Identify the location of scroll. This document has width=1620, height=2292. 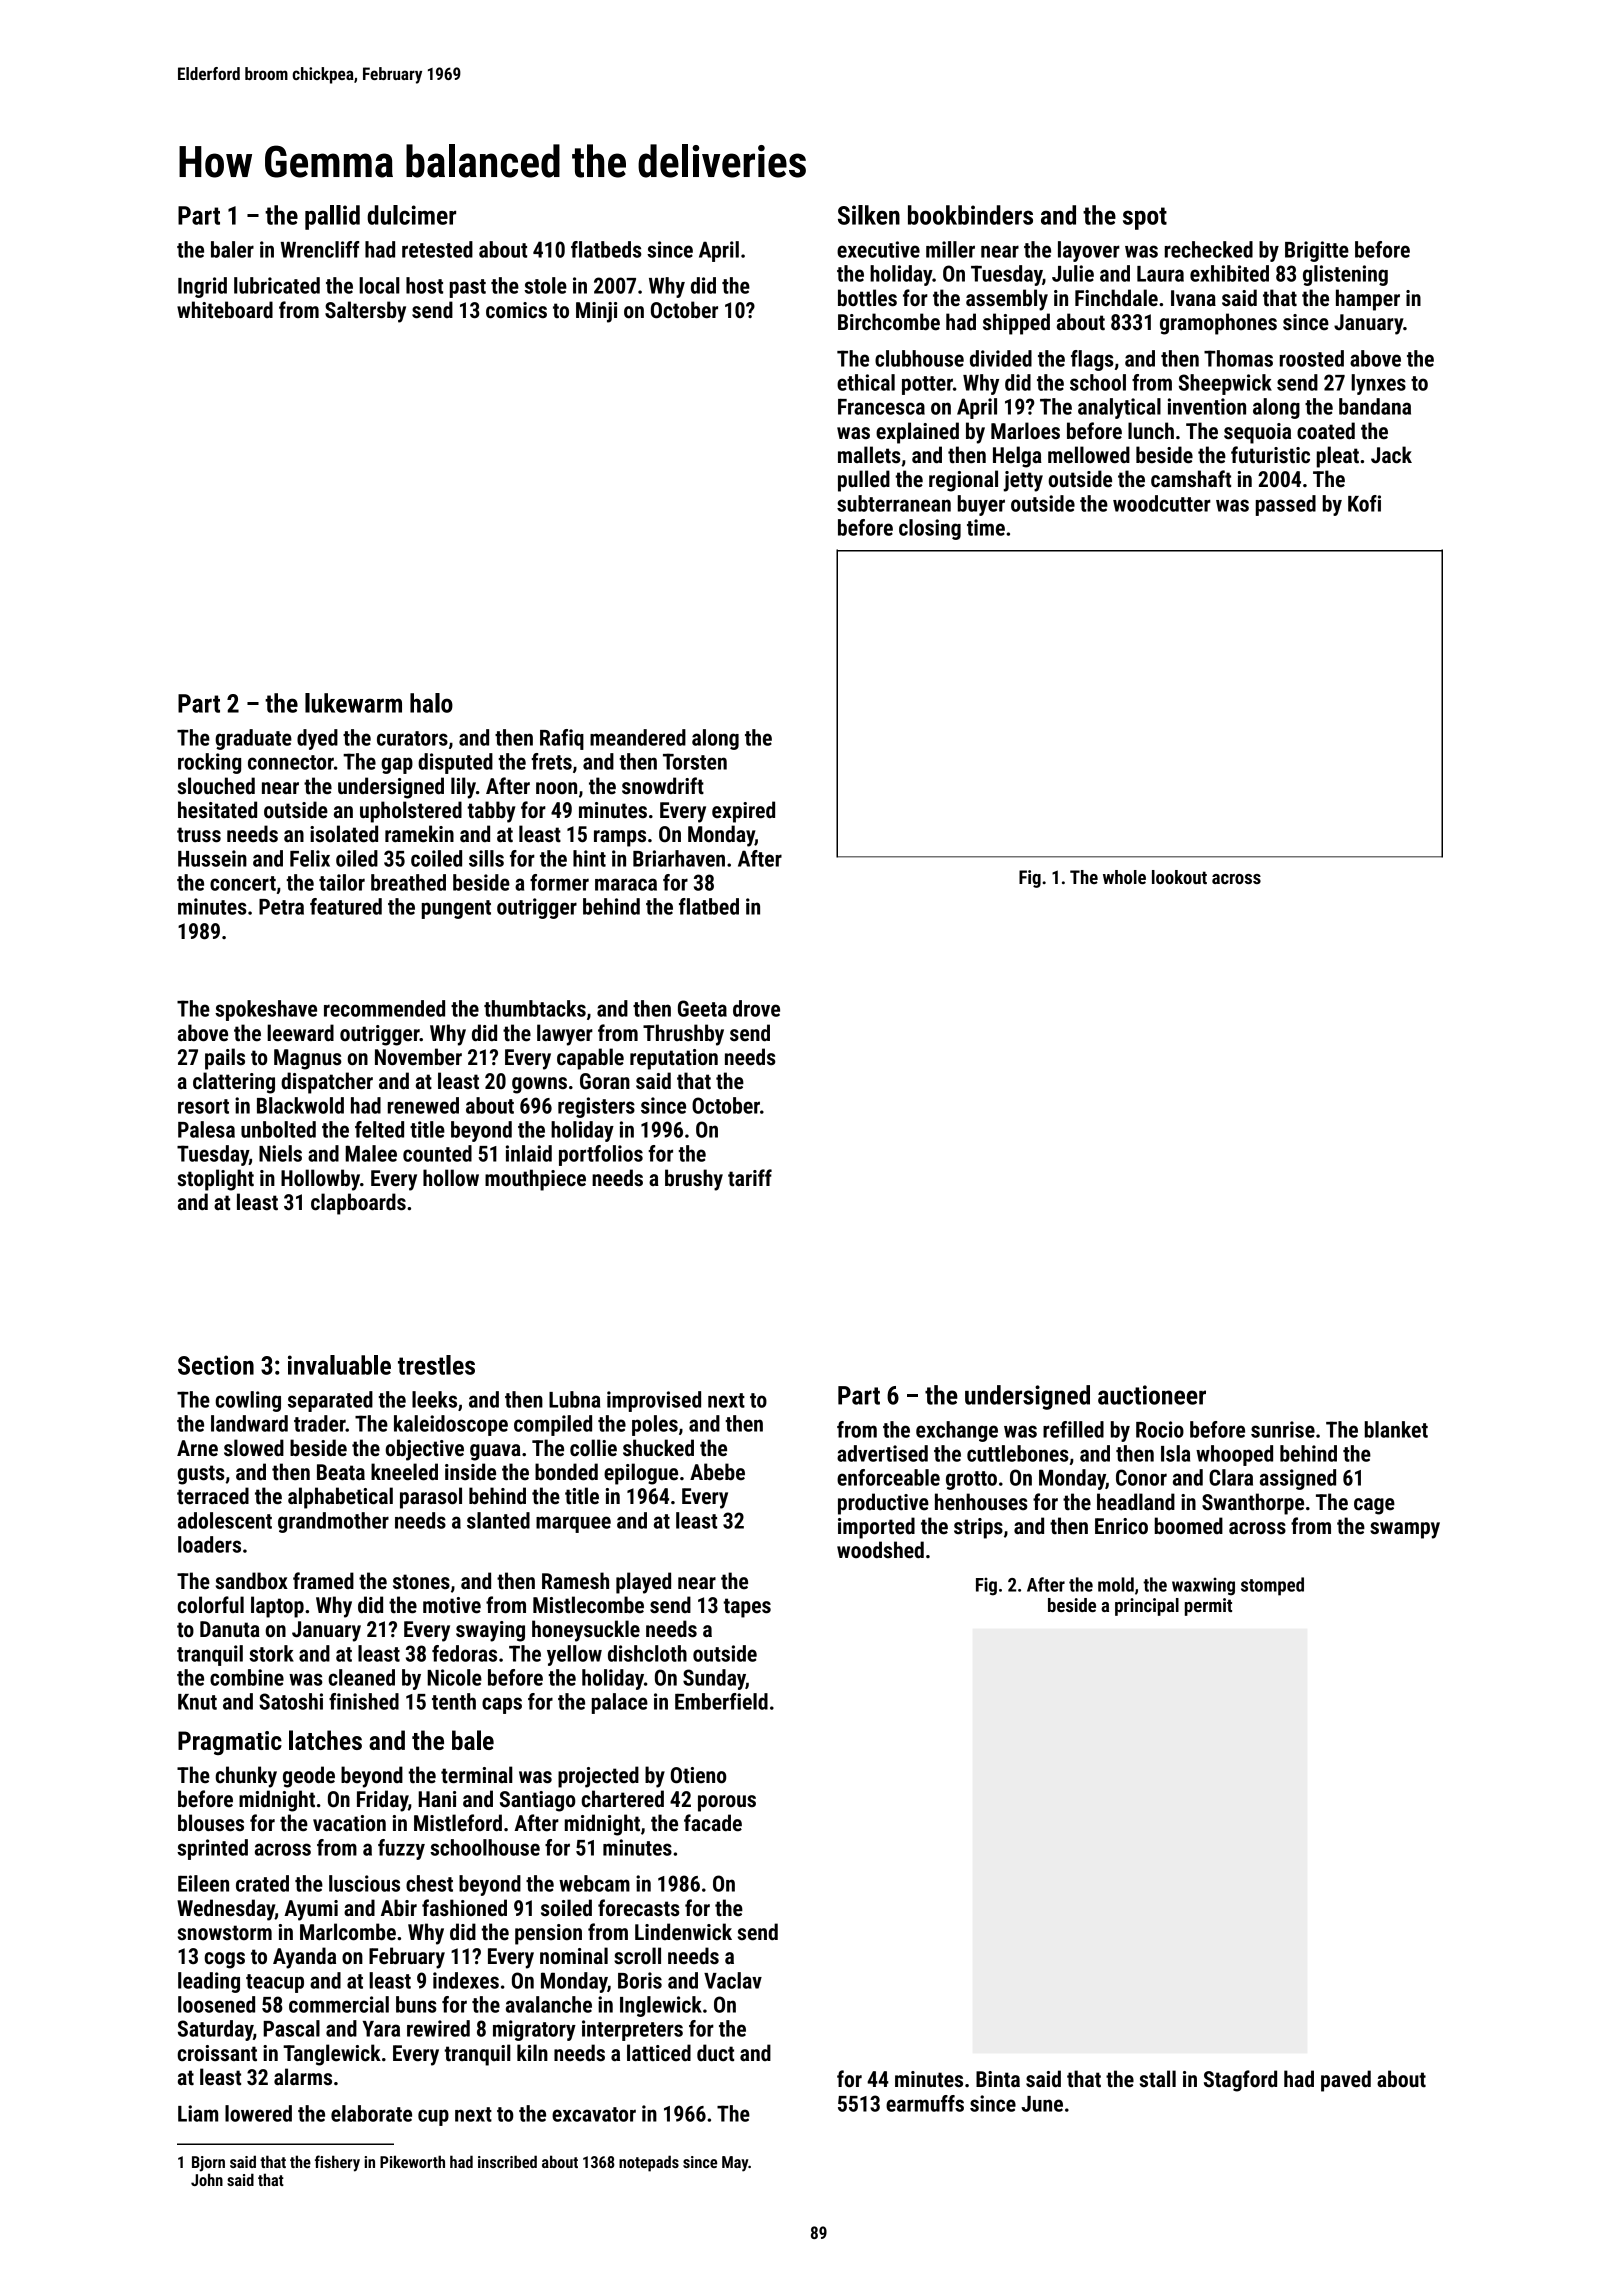
(637, 1956).
